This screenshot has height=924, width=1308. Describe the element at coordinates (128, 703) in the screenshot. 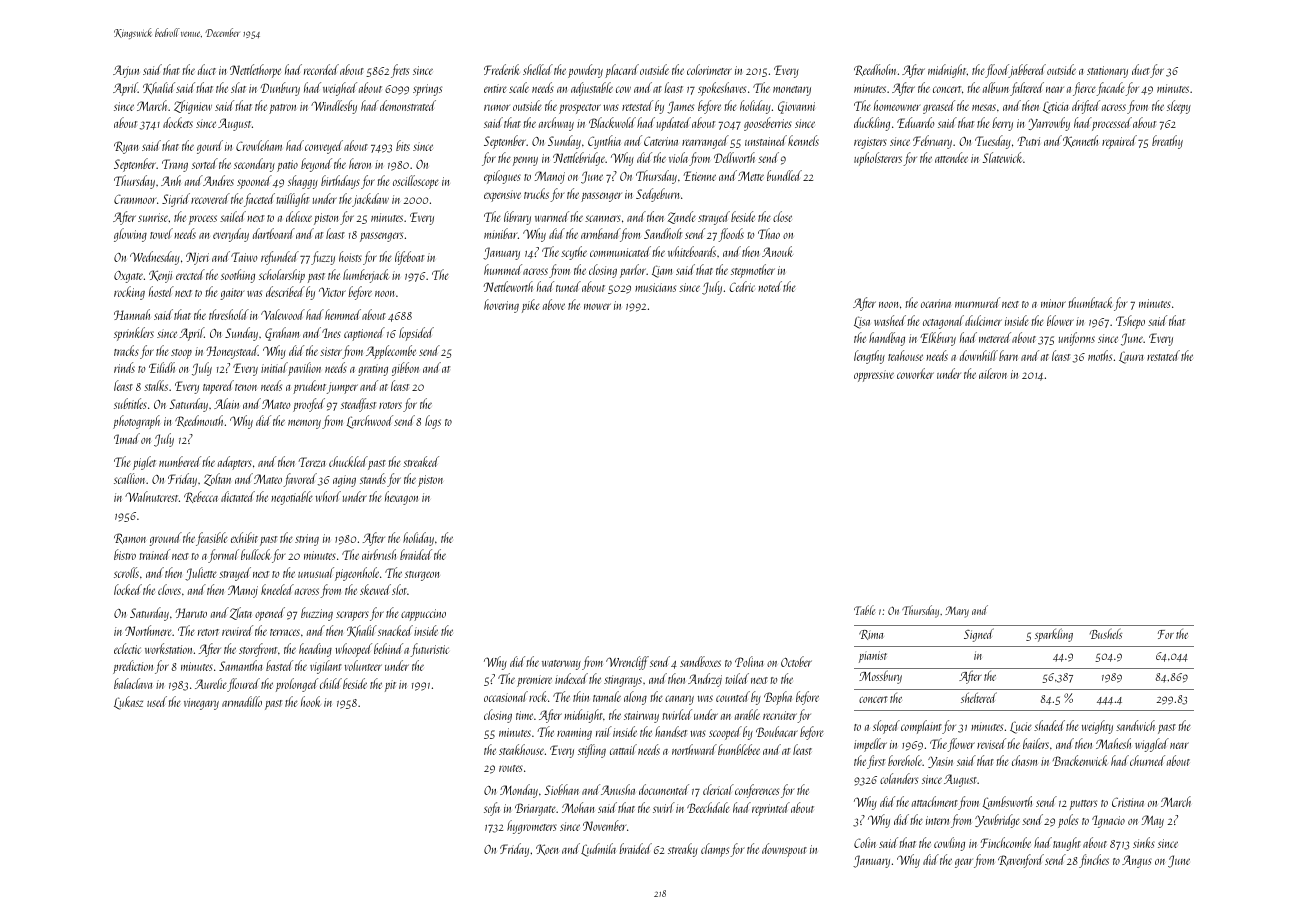

I see `Lukasz` at that location.
